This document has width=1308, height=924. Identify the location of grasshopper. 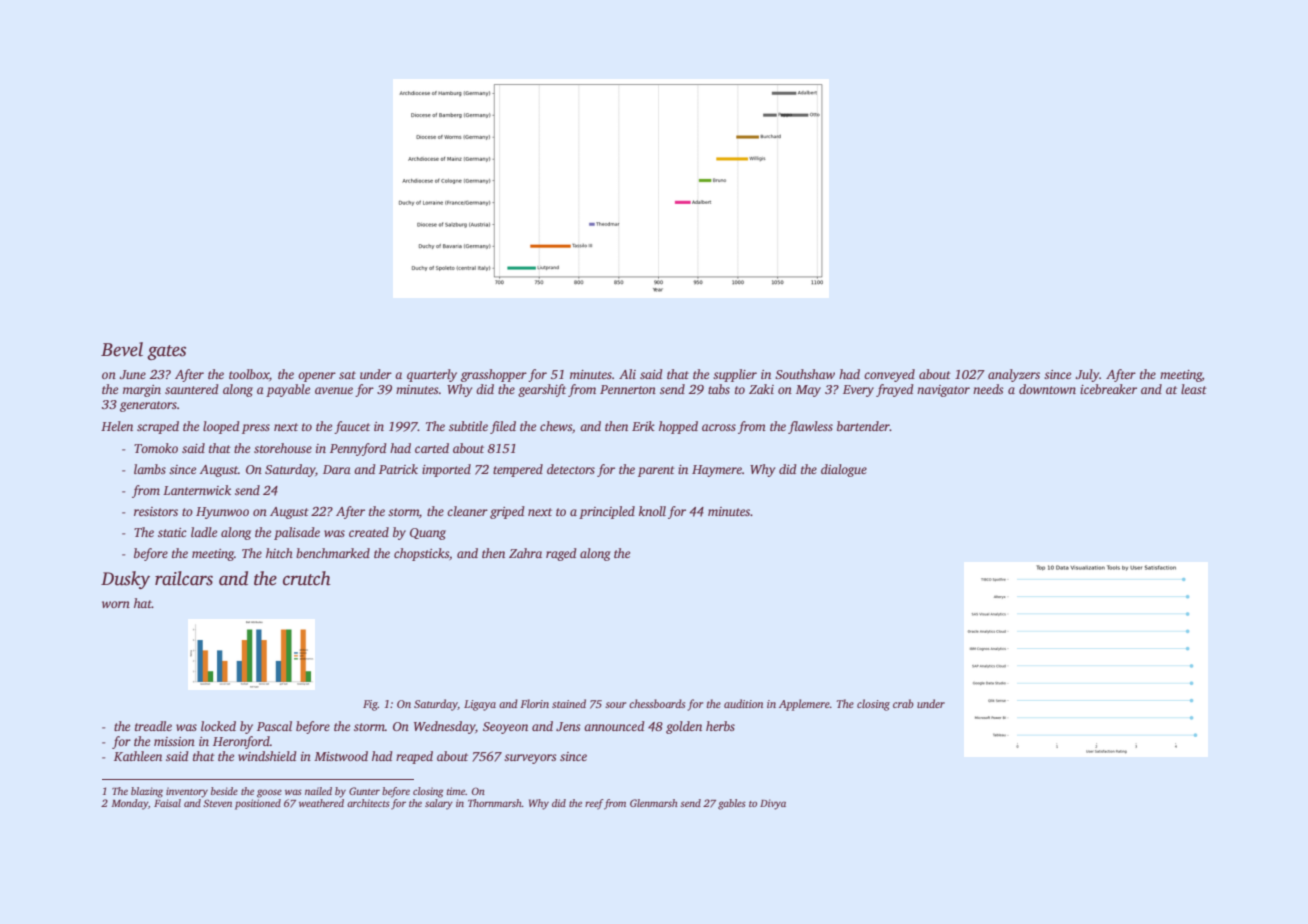
(494, 375).
